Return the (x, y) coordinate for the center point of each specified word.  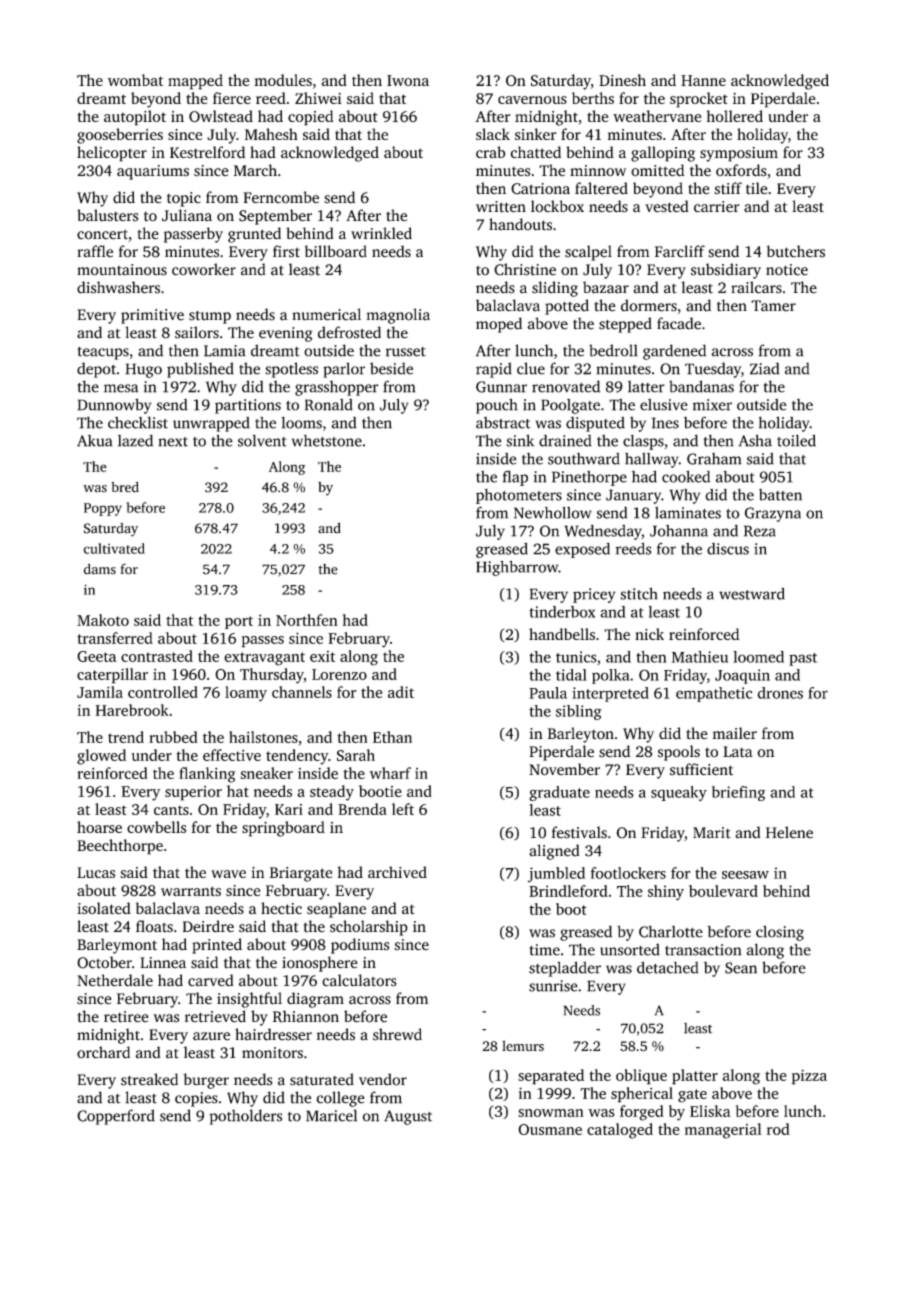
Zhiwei (318, 98)
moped (499, 325)
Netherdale (115, 980)
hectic (281, 908)
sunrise (553, 986)
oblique (641, 1077)
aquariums (153, 172)
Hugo (143, 370)
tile (756, 188)
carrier (717, 207)
